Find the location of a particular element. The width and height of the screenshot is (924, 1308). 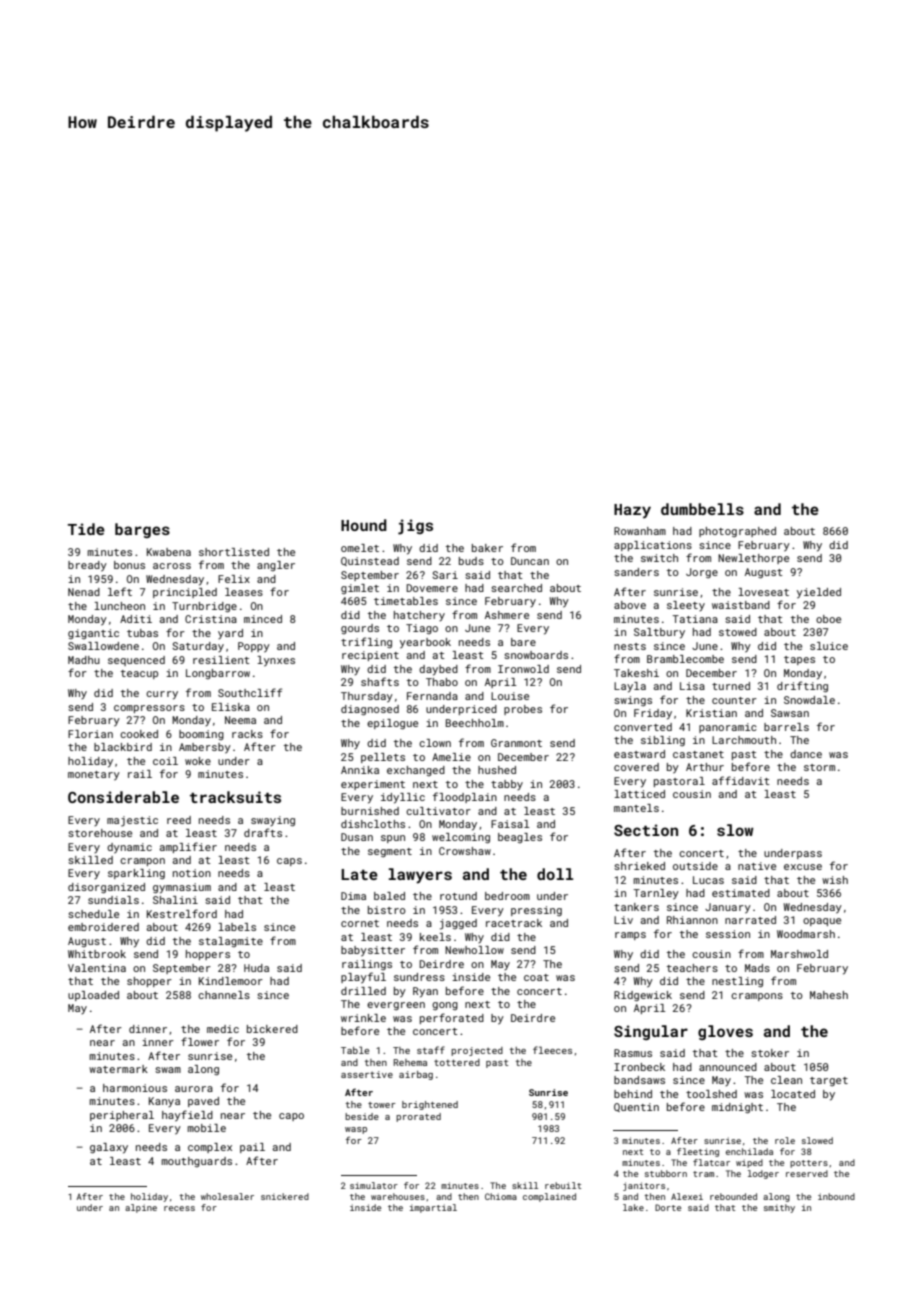

Amelie is located at coordinates (451, 757).
